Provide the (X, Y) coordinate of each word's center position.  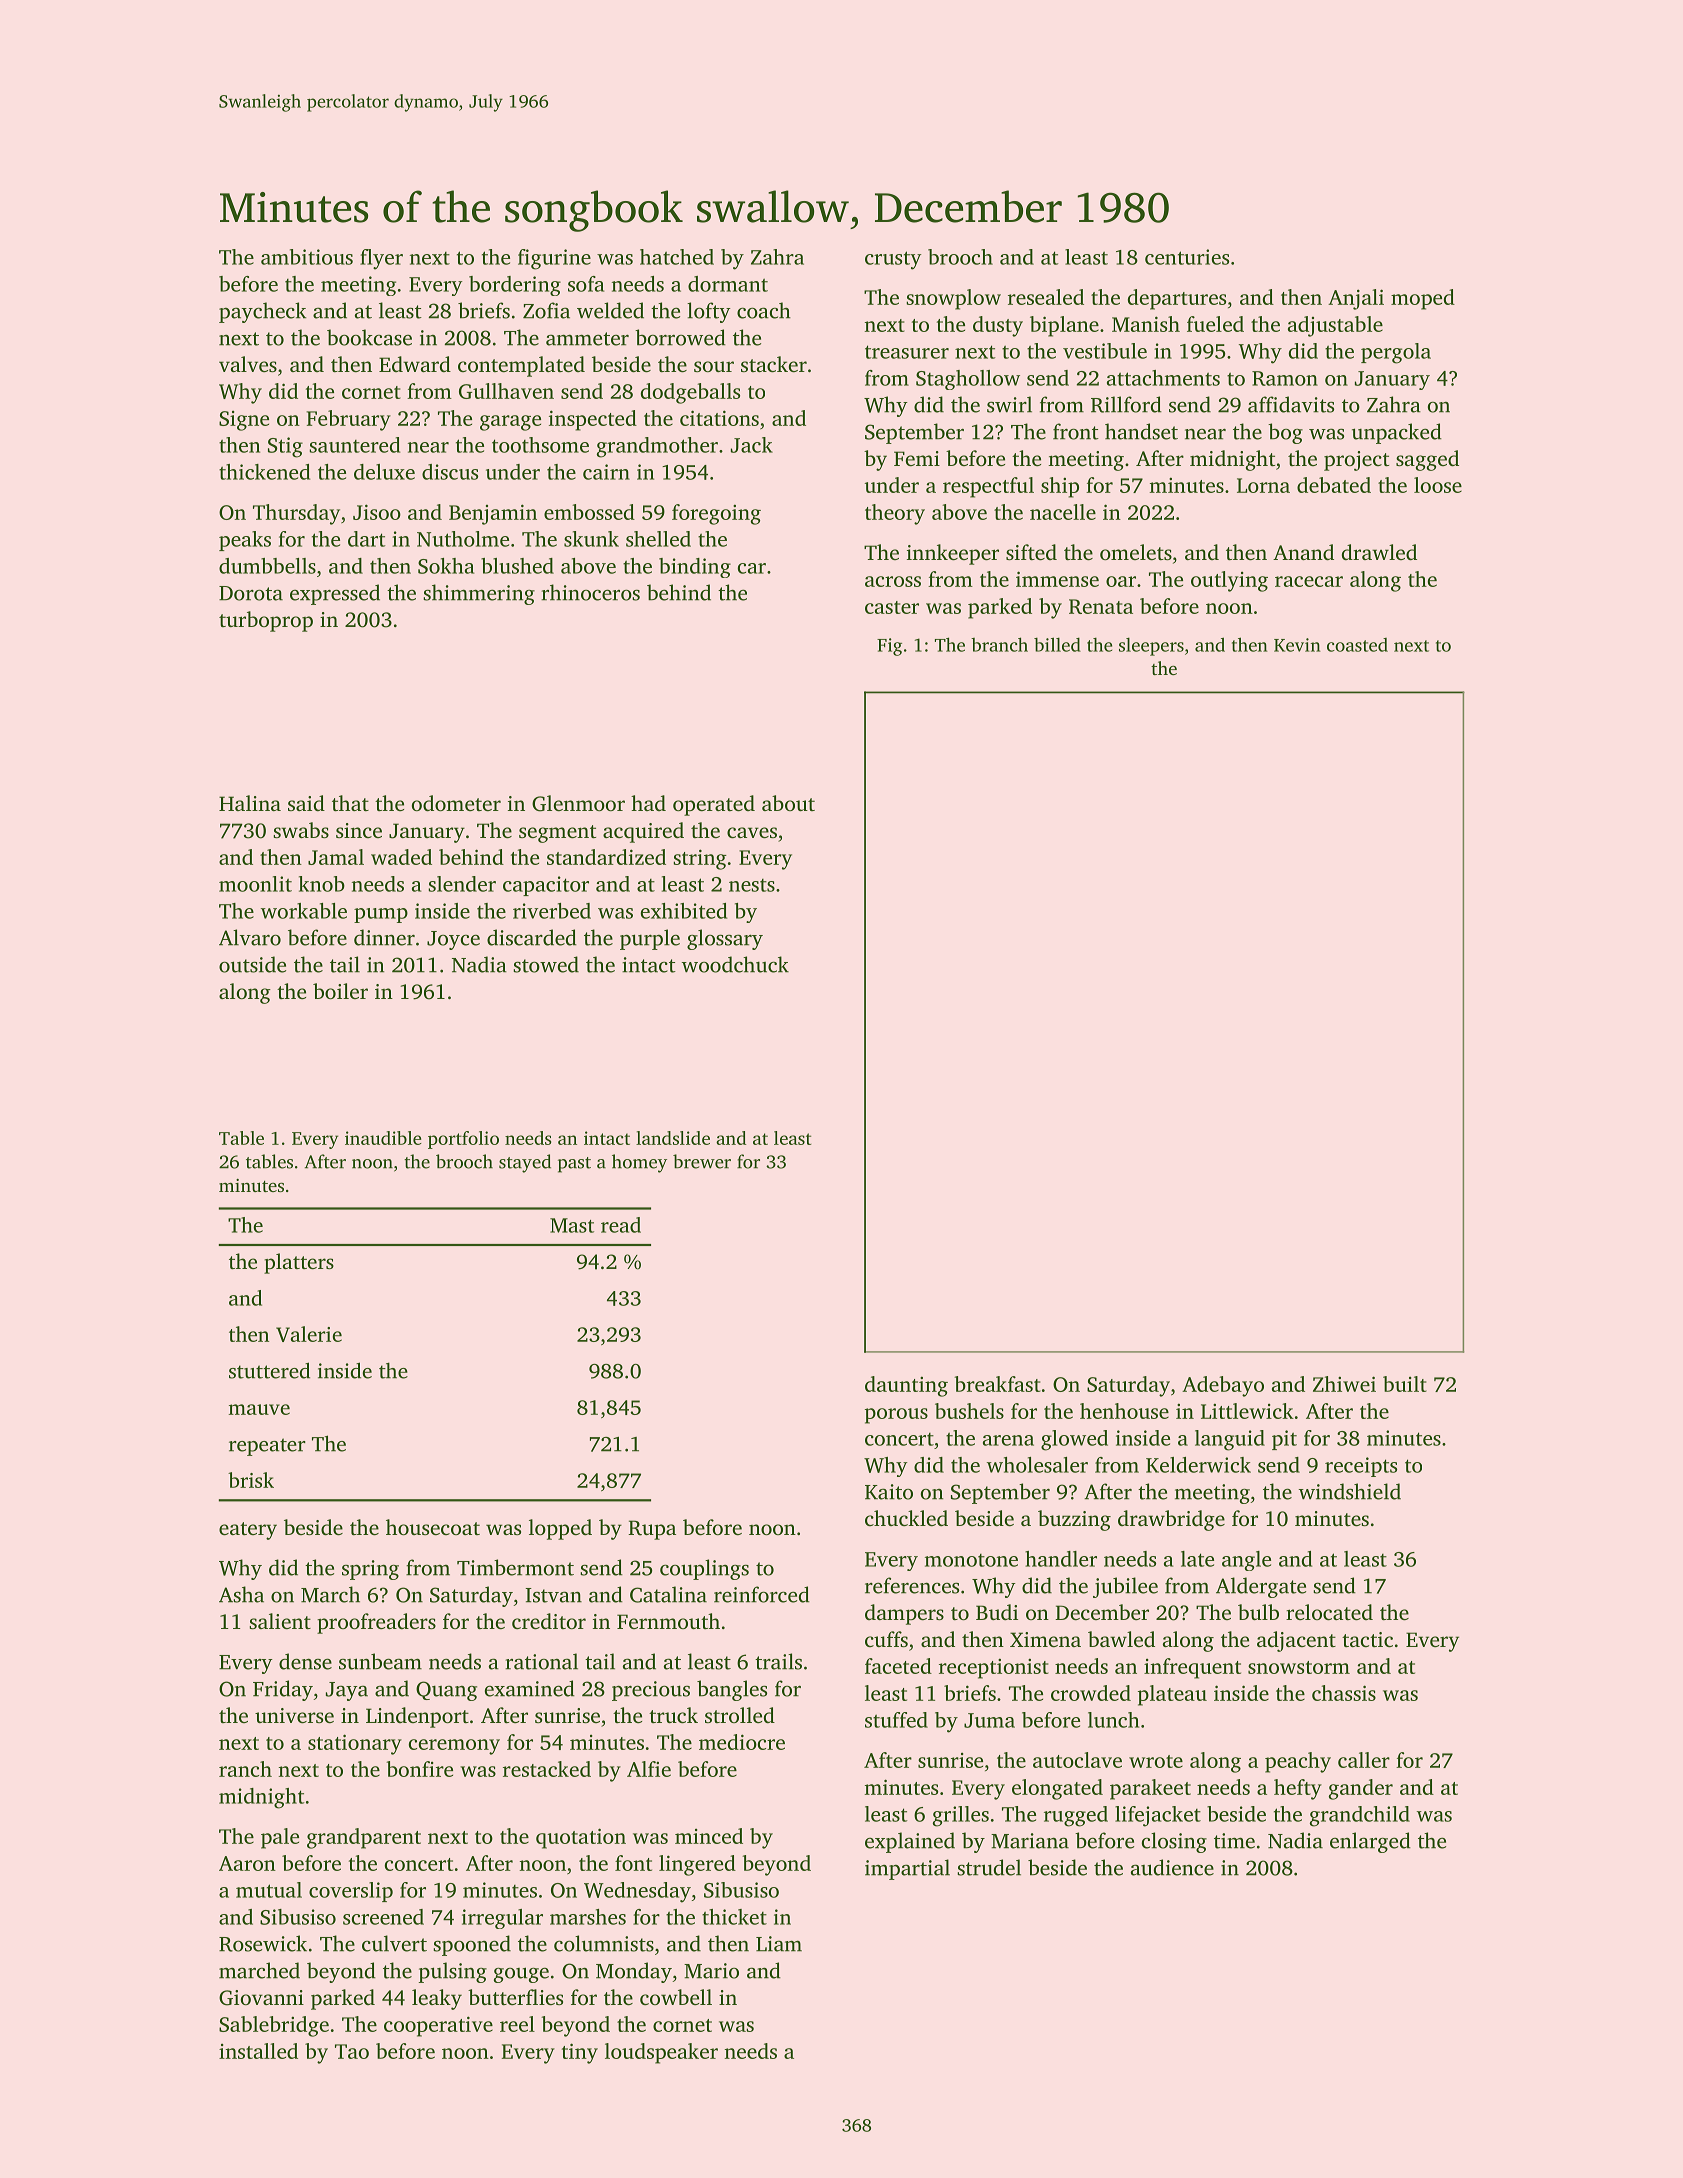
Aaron (247, 1863)
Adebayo (1223, 1386)
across (893, 581)
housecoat (433, 1527)
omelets (1136, 552)
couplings (704, 1569)
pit (1284, 1440)
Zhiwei (1344, 1384)
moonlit (255, 884)
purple (650, 939)
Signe (244, 421)
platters (299, 1263)
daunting (906, 1386)
